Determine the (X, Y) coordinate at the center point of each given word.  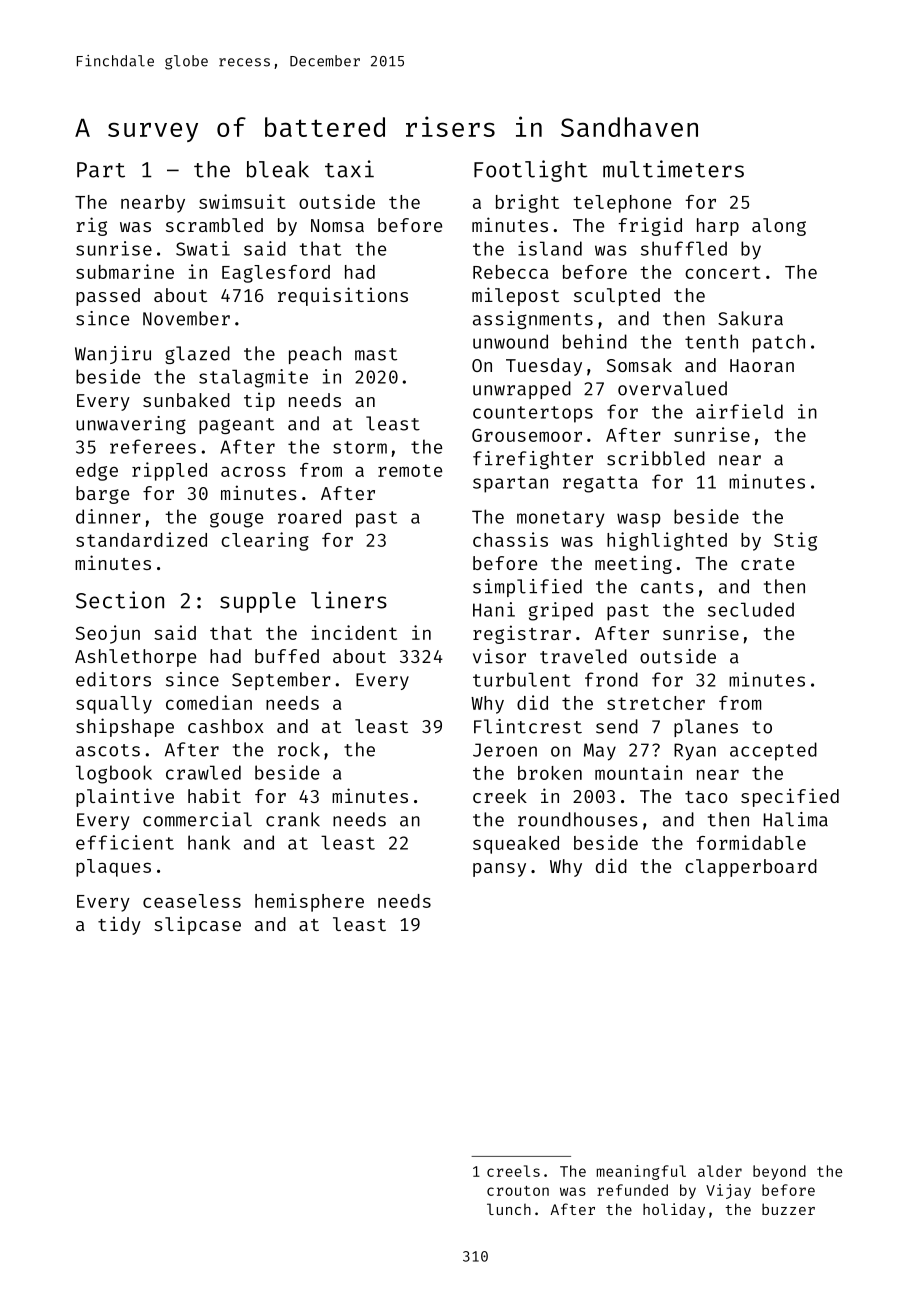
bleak (278, 169)
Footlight (531, 171)
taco (706, 797)
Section (120, 600)
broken (550, 773)
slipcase (197, 925)
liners (349, 600)
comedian (209, 702)
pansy (499, 870)
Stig (795, 541)
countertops (533, 414)
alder (720, 1171)
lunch (509, 1209)
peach (315, 355)
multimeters (673, 169)
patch (779, 343)
